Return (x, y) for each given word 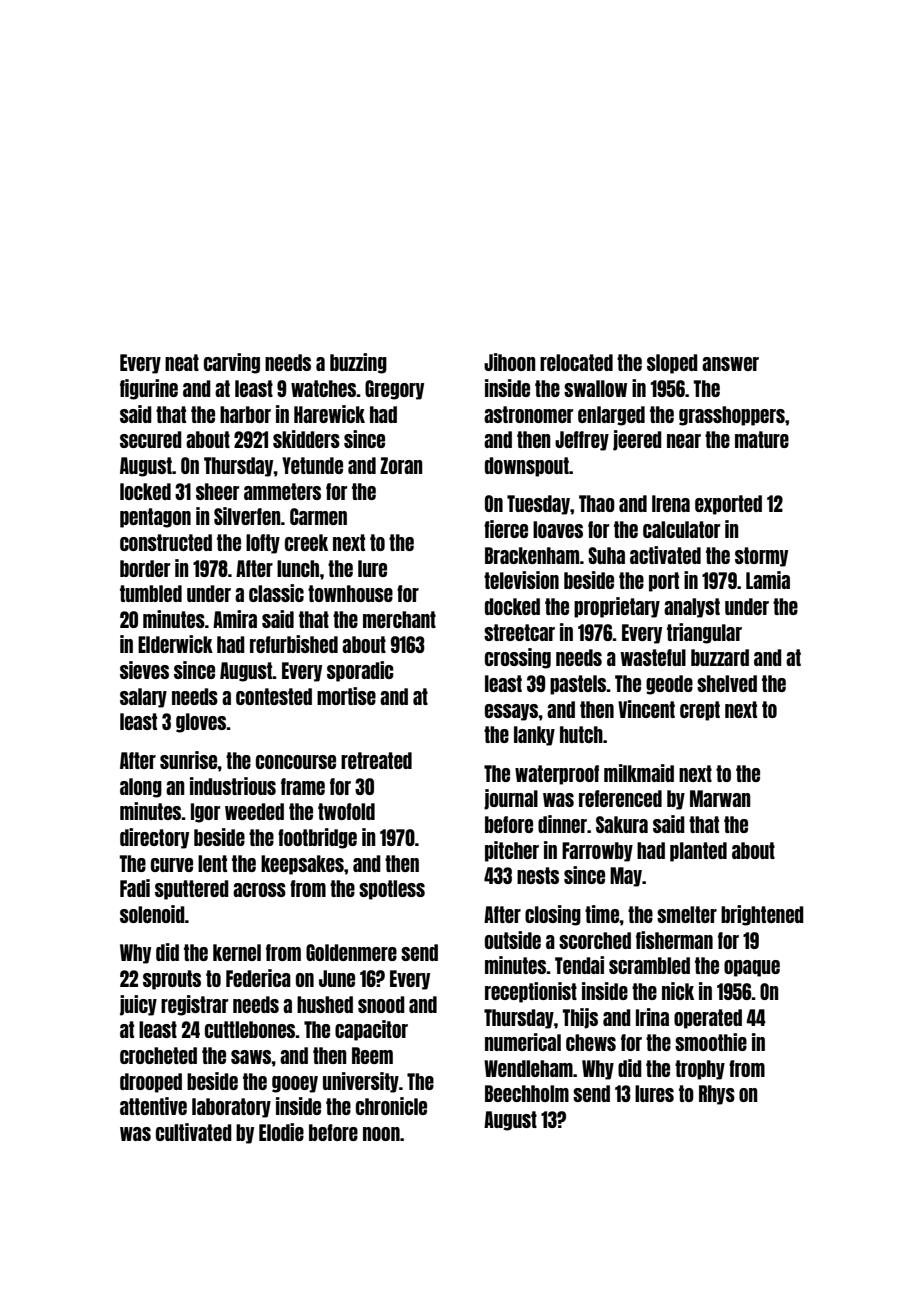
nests (538, 875)
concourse (296, 762)
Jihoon (510, 362)
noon (381, 1134)
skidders (306, 439)
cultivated (194, 1132)
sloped (672, 364)
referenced (620, 798)
